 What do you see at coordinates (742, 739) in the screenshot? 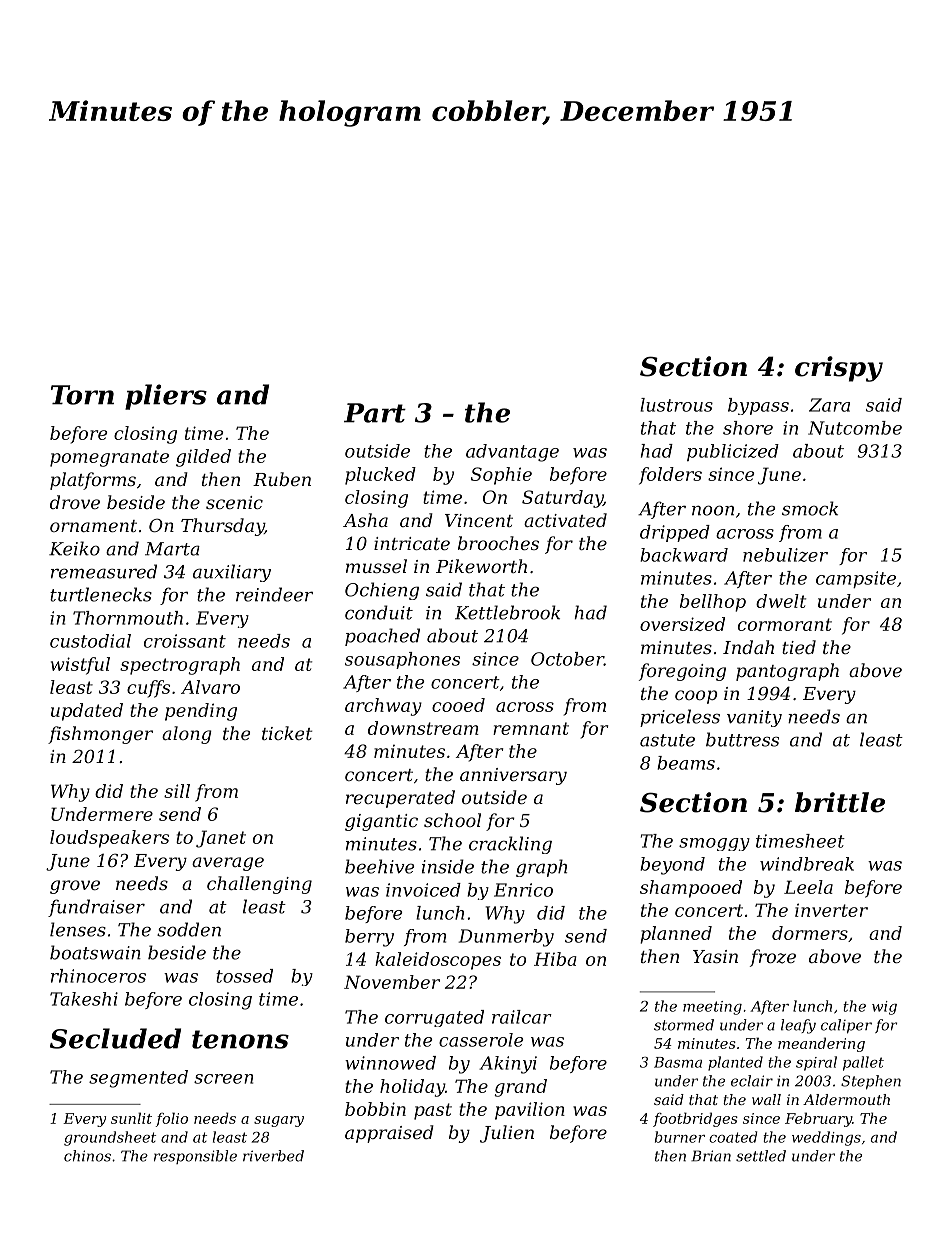
I see `buttress` at bounding box center [742, 739].
